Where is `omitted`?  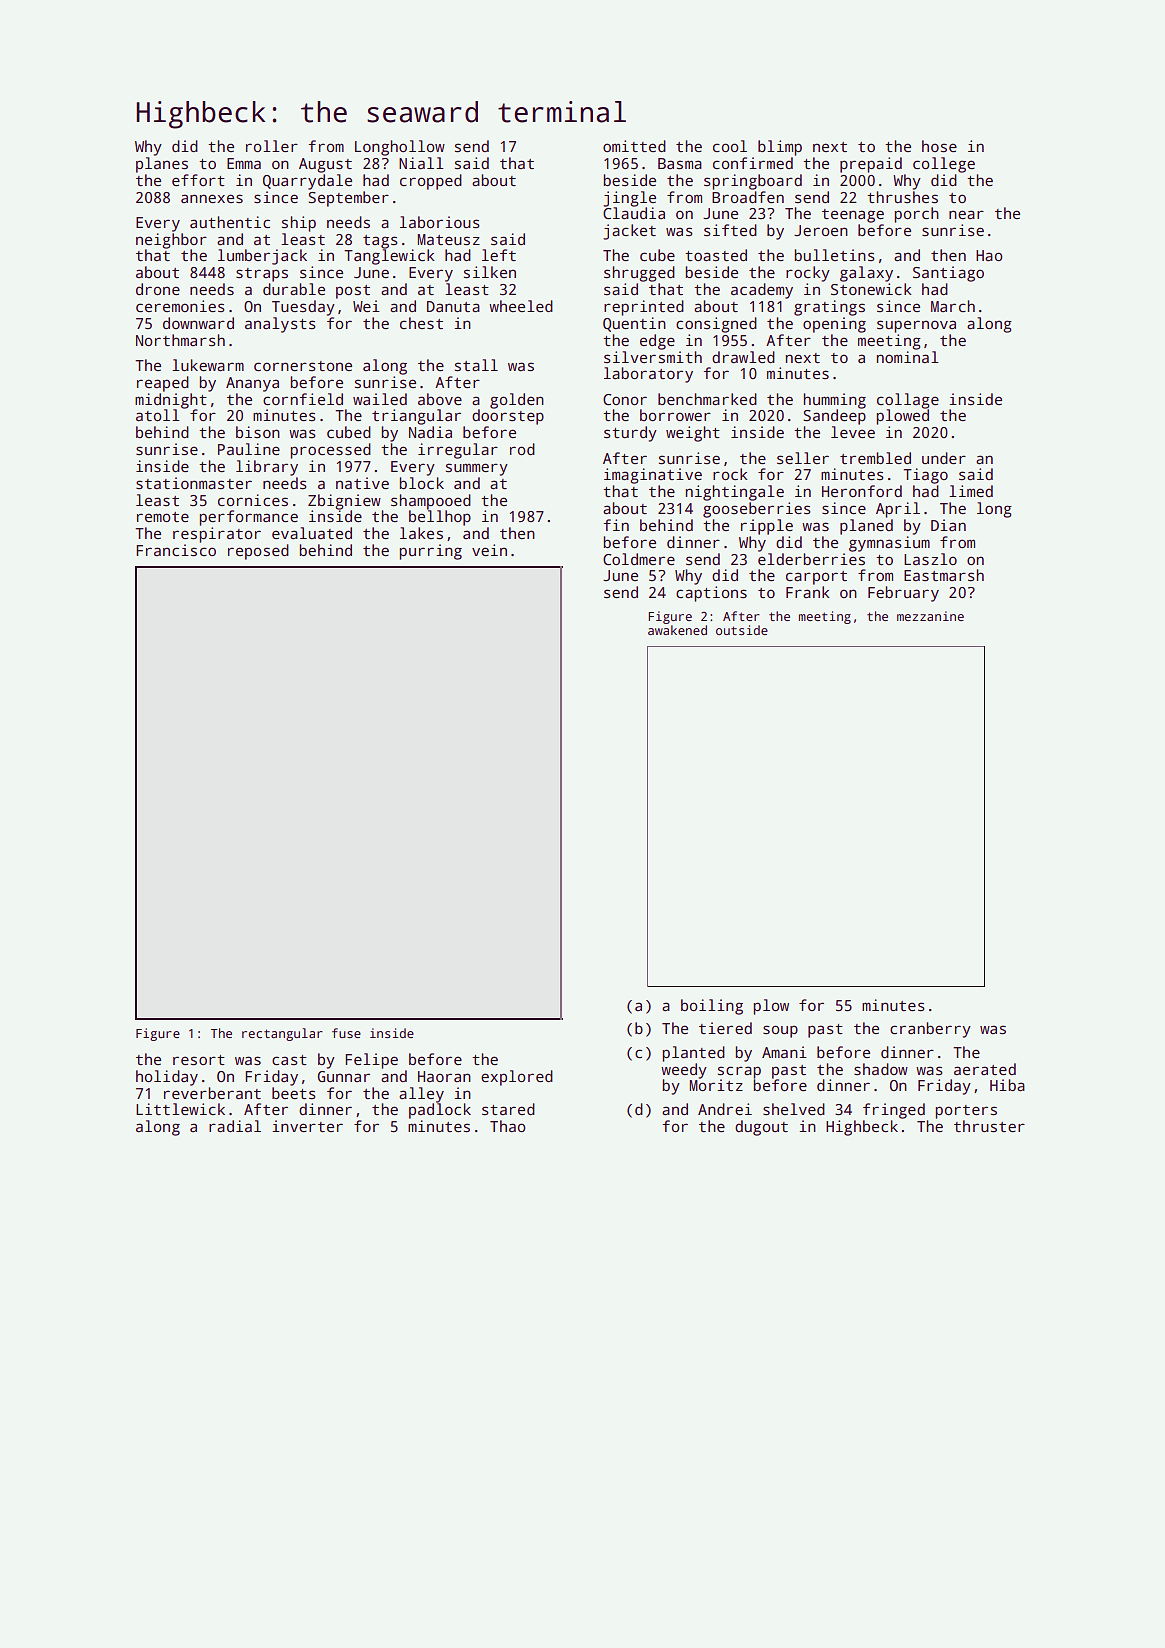
omitted is located at coordinates (634, 146).
